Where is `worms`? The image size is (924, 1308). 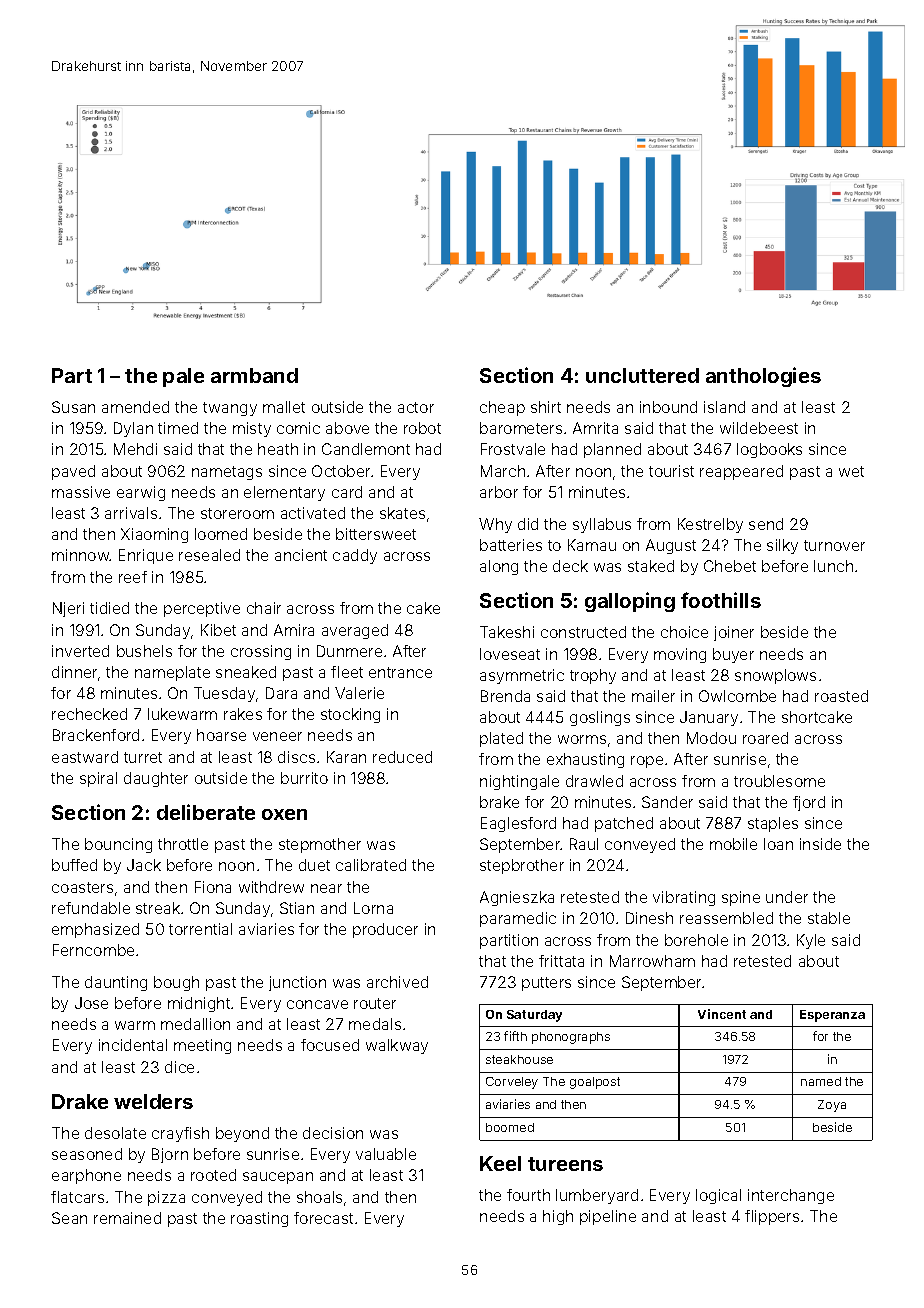
worms is located at coordinates (582, 739).
